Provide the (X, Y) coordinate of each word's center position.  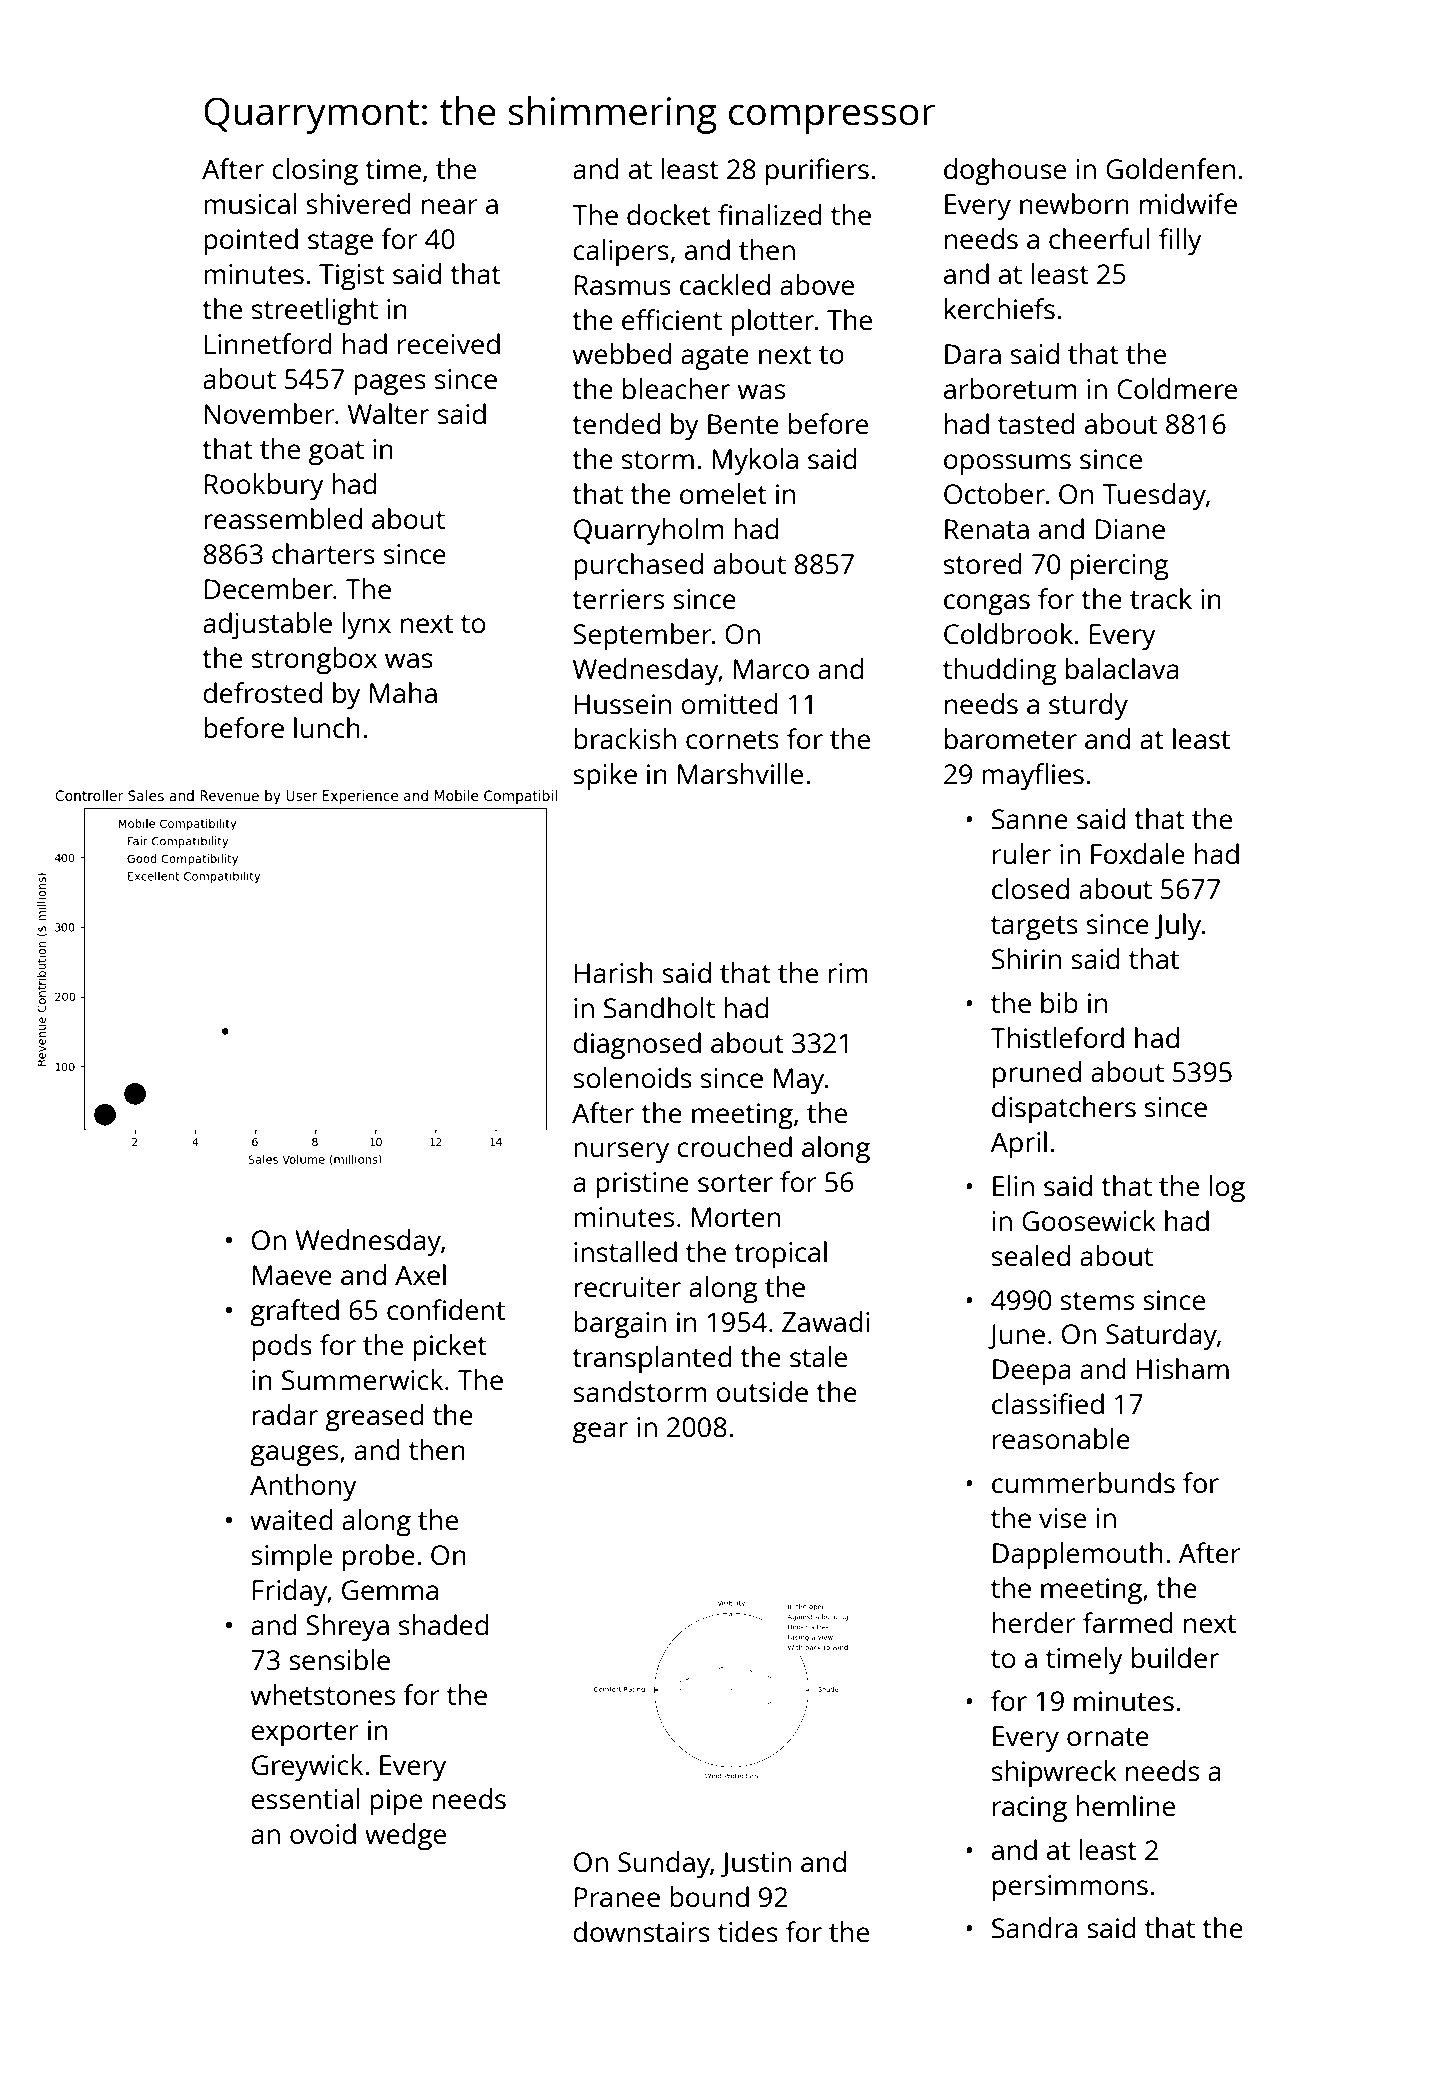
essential (306, 1798)
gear (600, 1433)
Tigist (352, 277)
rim (848, 973)
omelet (723, 493)
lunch (327, 727)
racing (1030, 1809)
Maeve (292, 1275)
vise (1062, 1518)
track (1161, 598)
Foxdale (1138, 853)
